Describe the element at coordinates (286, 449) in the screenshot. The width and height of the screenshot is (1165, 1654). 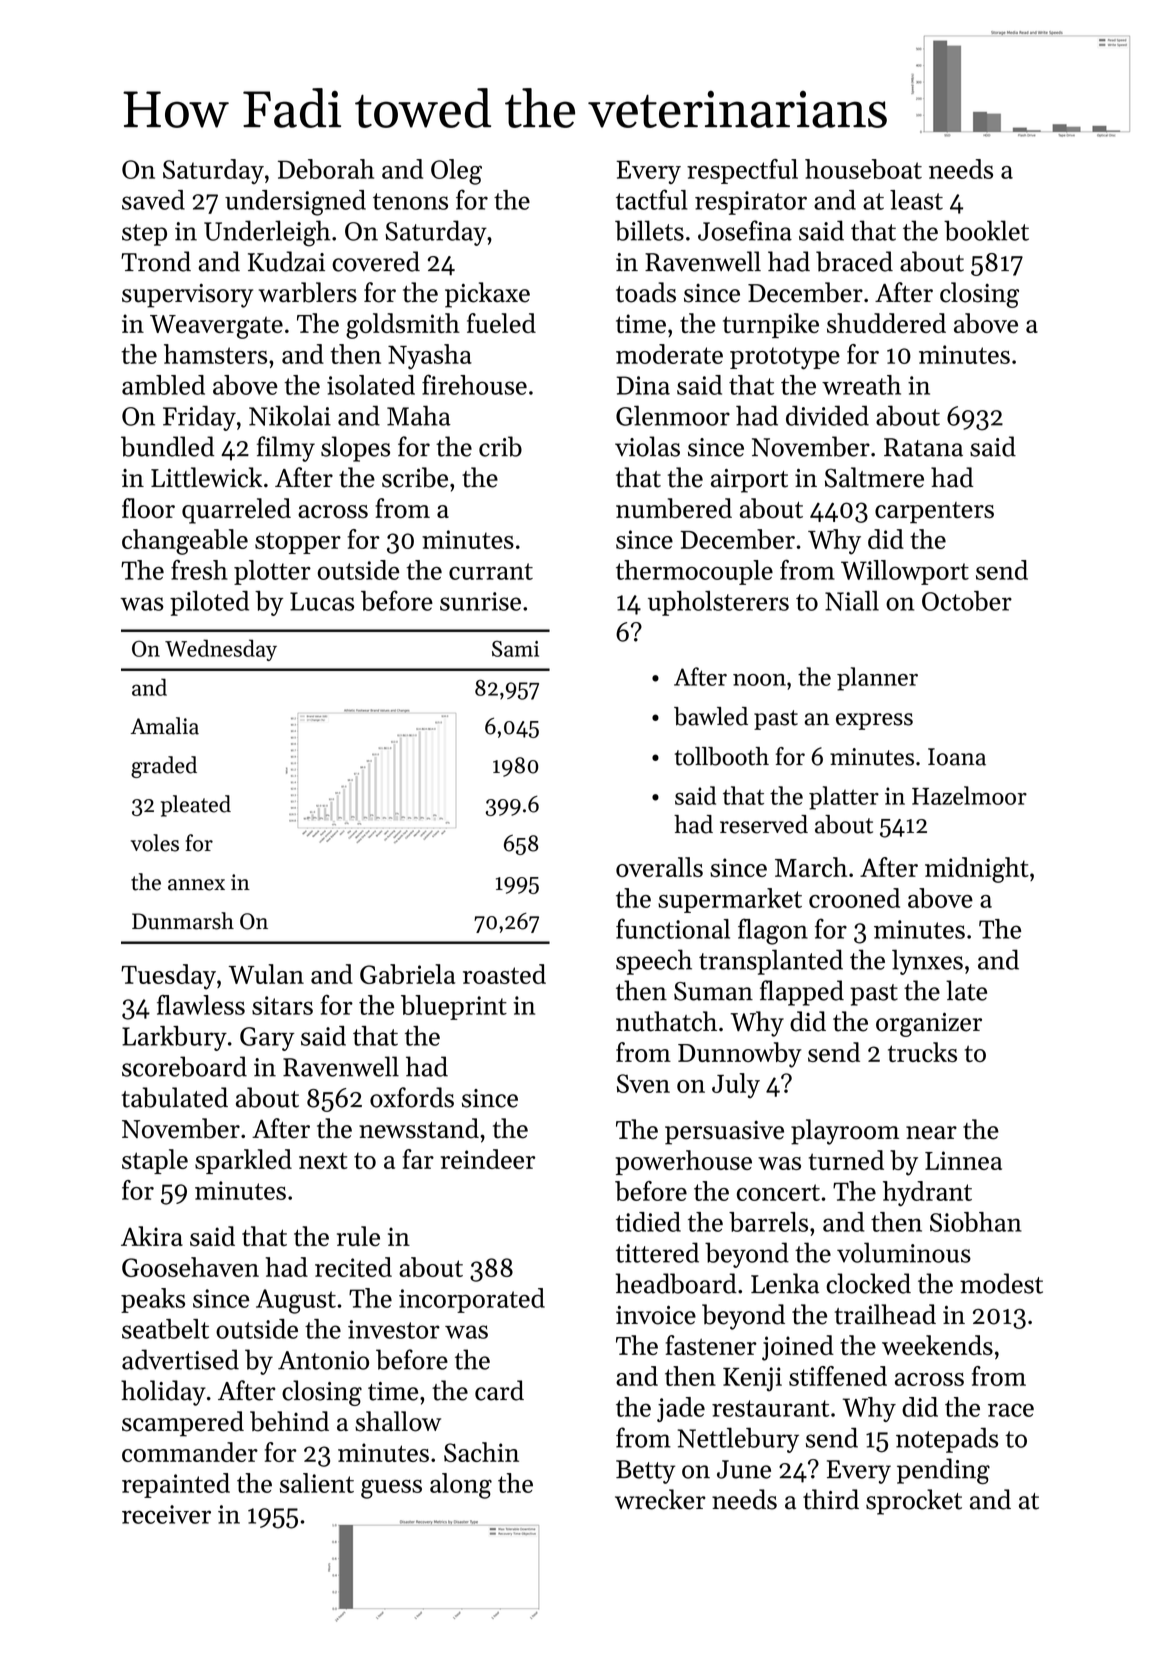
I see `filmy` at that location.
